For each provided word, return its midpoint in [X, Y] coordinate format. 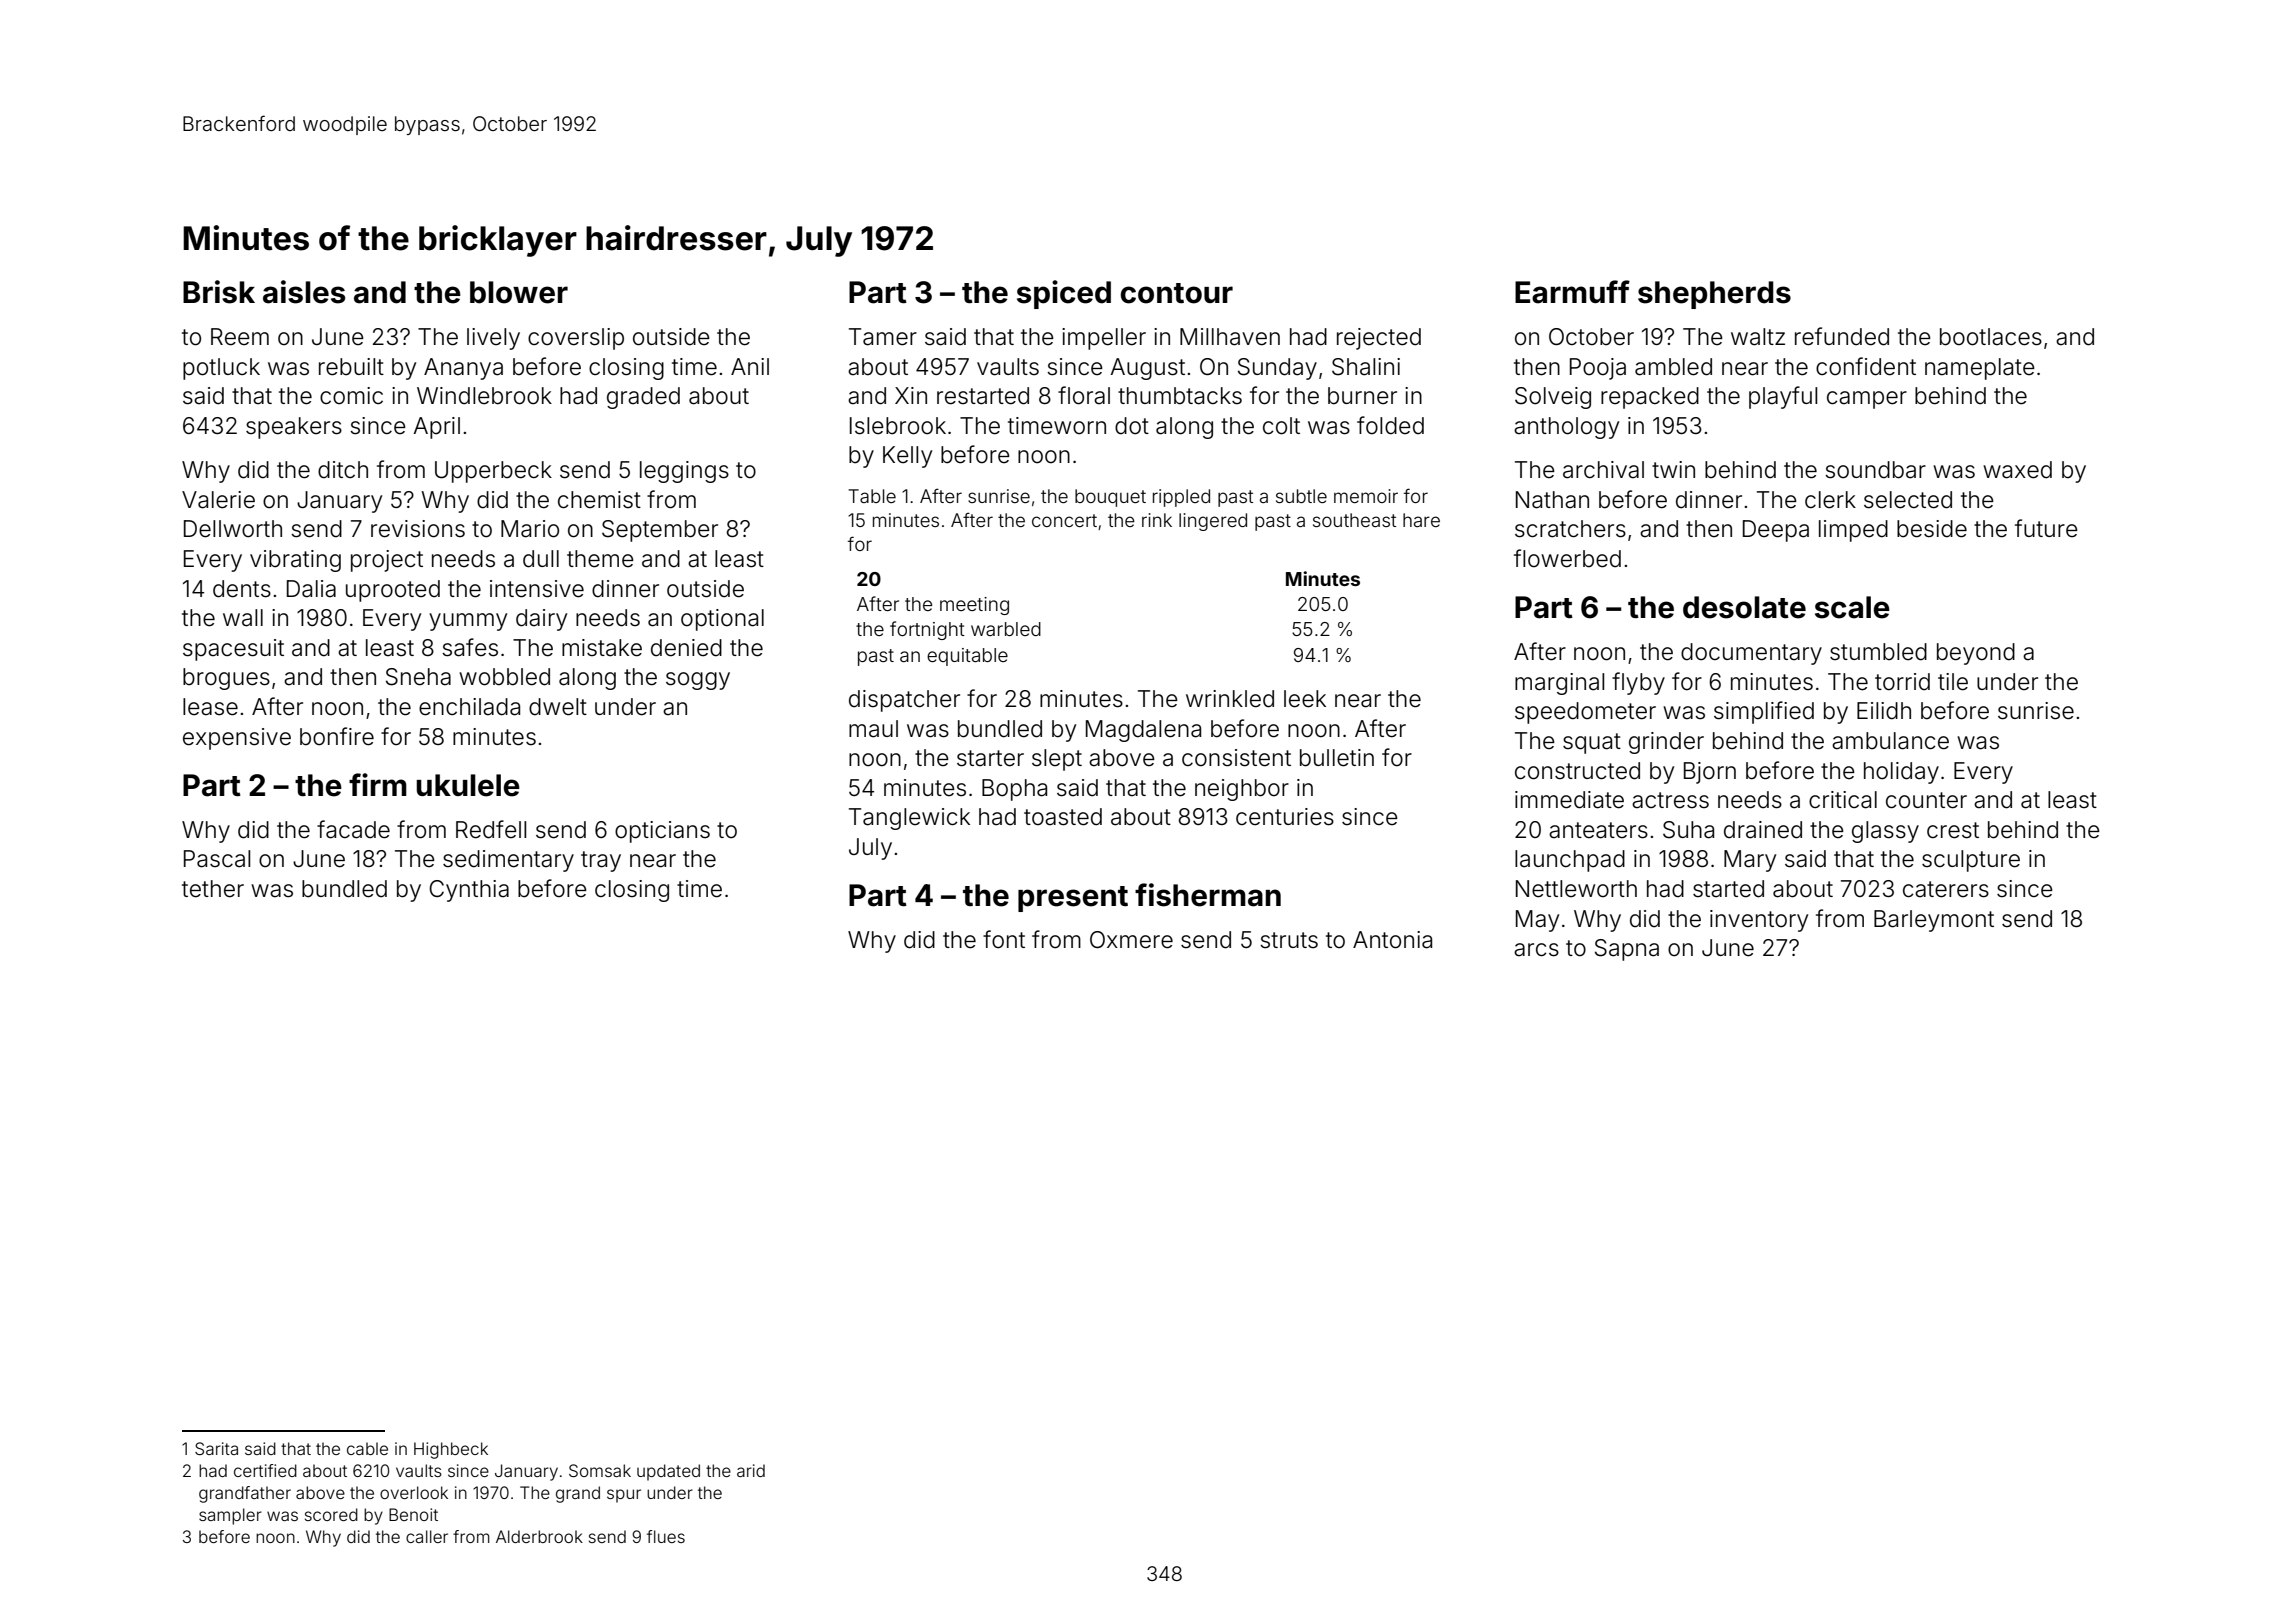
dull [541, 559]
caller [427, 1536]
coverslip [576, 339]
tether [213, 889]
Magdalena [1143, 731]
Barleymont [1934, 921]
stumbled [1878, 652]
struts [1289, 940]
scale [1852, 607]
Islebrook [898, 426]
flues [666, 1536]
